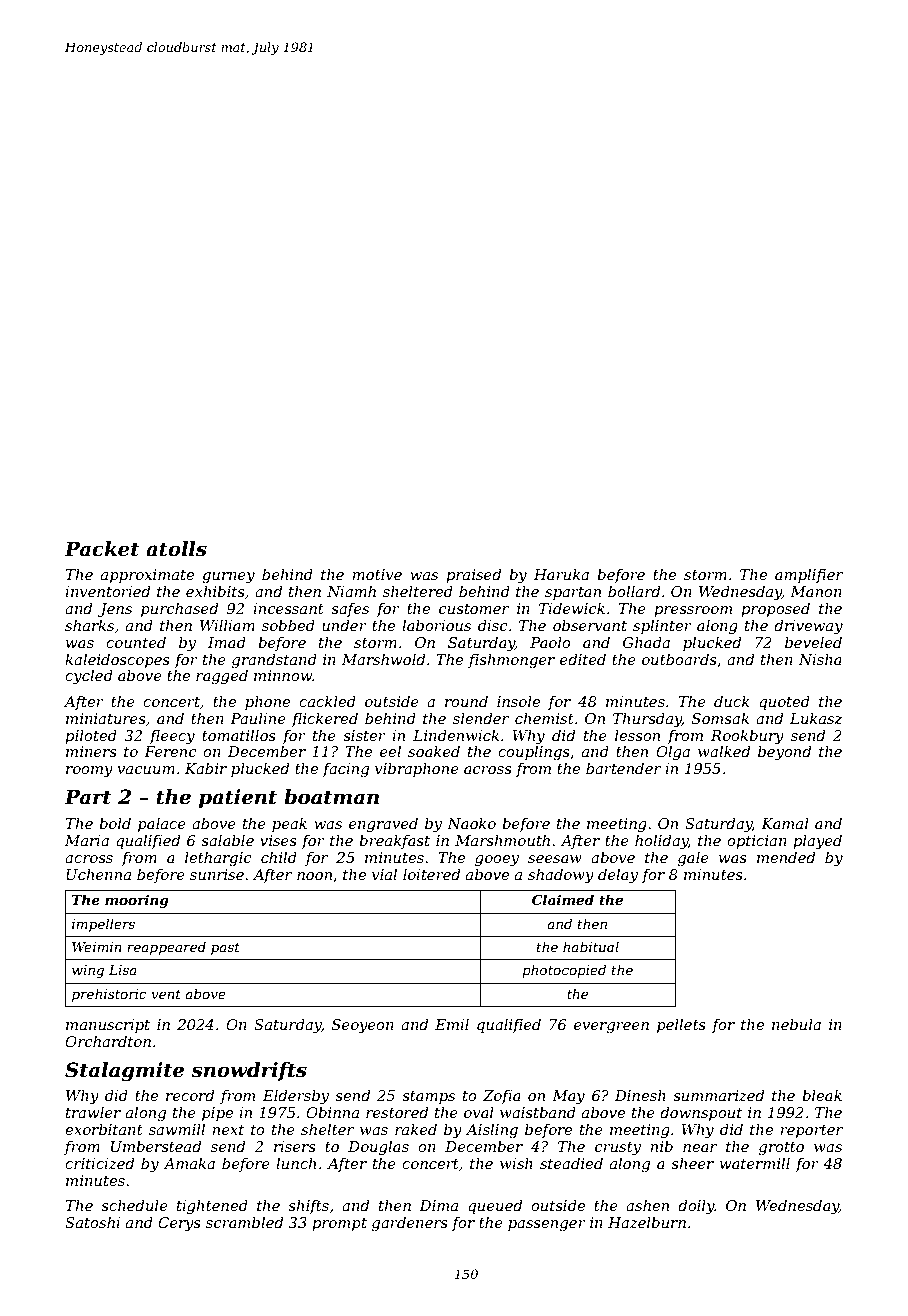  What do you see at coordinates (661, 842) in the document?
I see `holiday` at bounding box center [661, 842].
